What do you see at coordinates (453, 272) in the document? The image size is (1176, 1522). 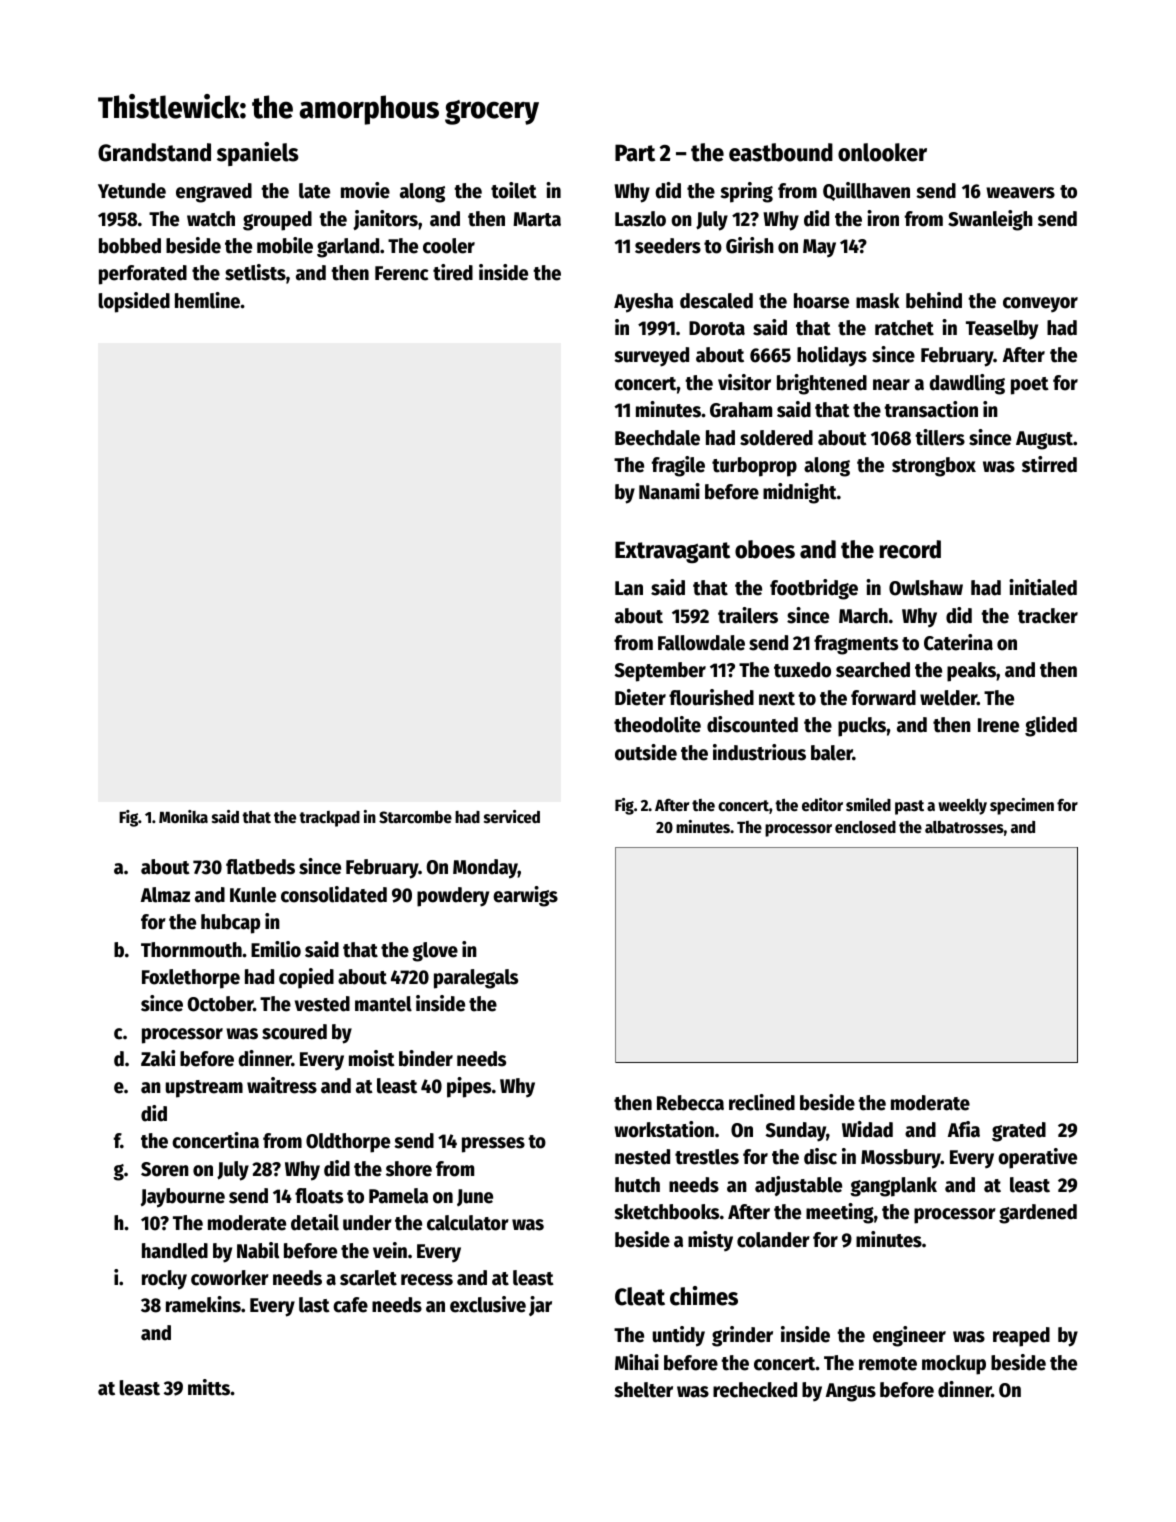 I see `tired` at bounding box center [453, 272].
